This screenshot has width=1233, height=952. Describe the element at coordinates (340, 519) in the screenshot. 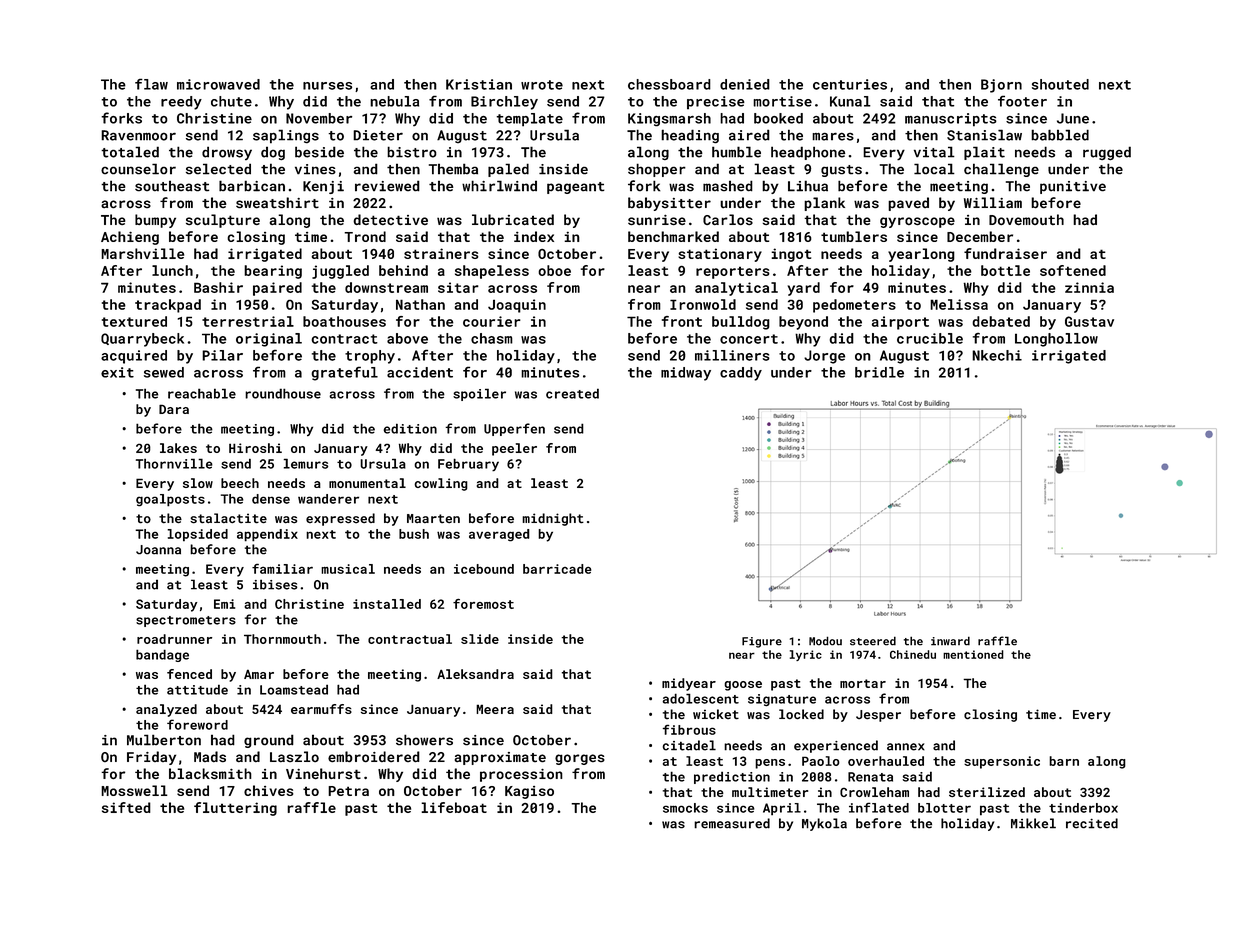

I see `expressed` at that location.
